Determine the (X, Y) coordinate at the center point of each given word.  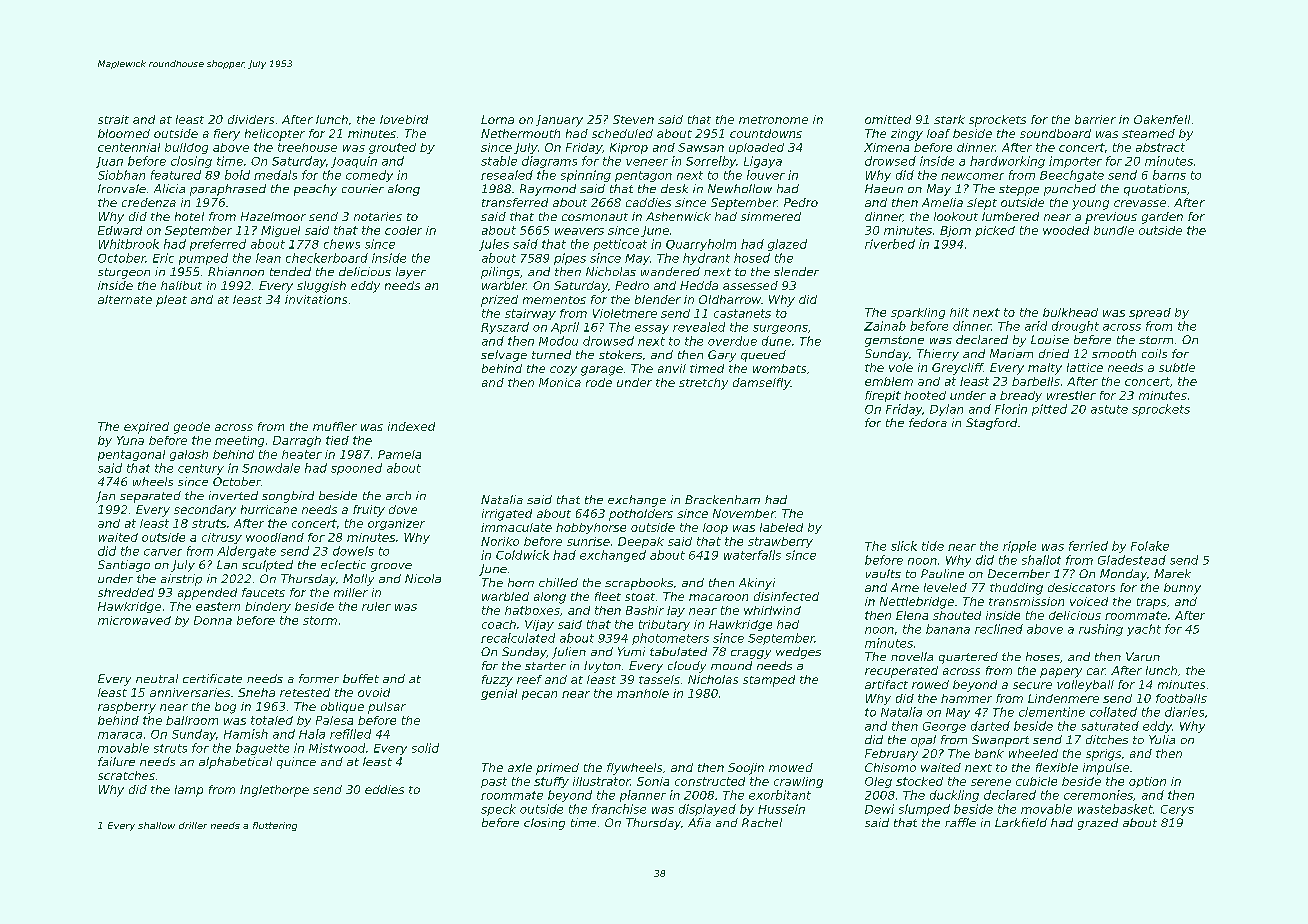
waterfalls (752, 555)
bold (237, 175)
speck (498, 810)
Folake (1150, 546)
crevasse (1140, 203)
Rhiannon (236, 271)
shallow (156, 825)
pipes (570, 259)
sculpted (267, 566)
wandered (670, 271)
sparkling (918, 313)
